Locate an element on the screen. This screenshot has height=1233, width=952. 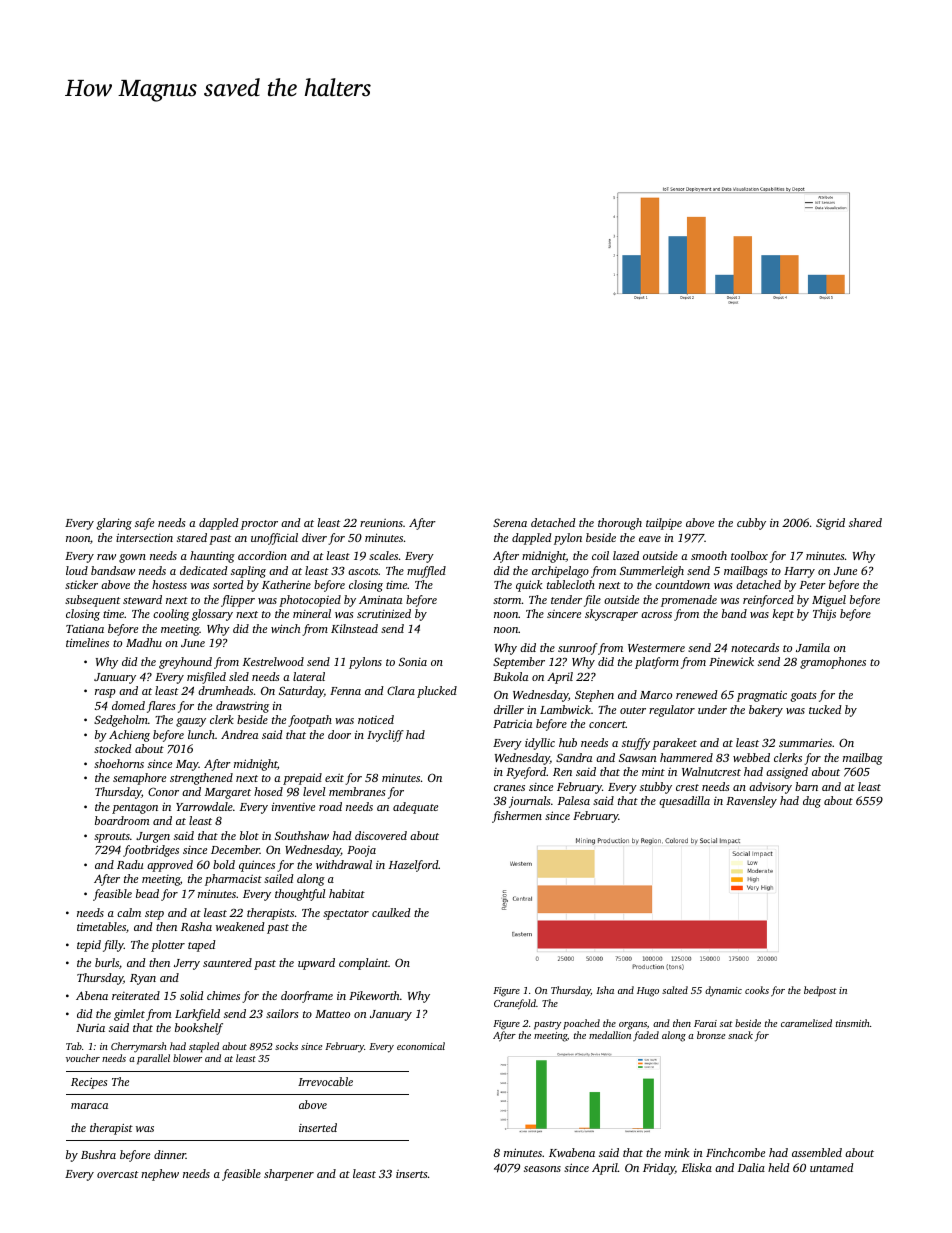
muffled is located at coordinates (426, 572).
